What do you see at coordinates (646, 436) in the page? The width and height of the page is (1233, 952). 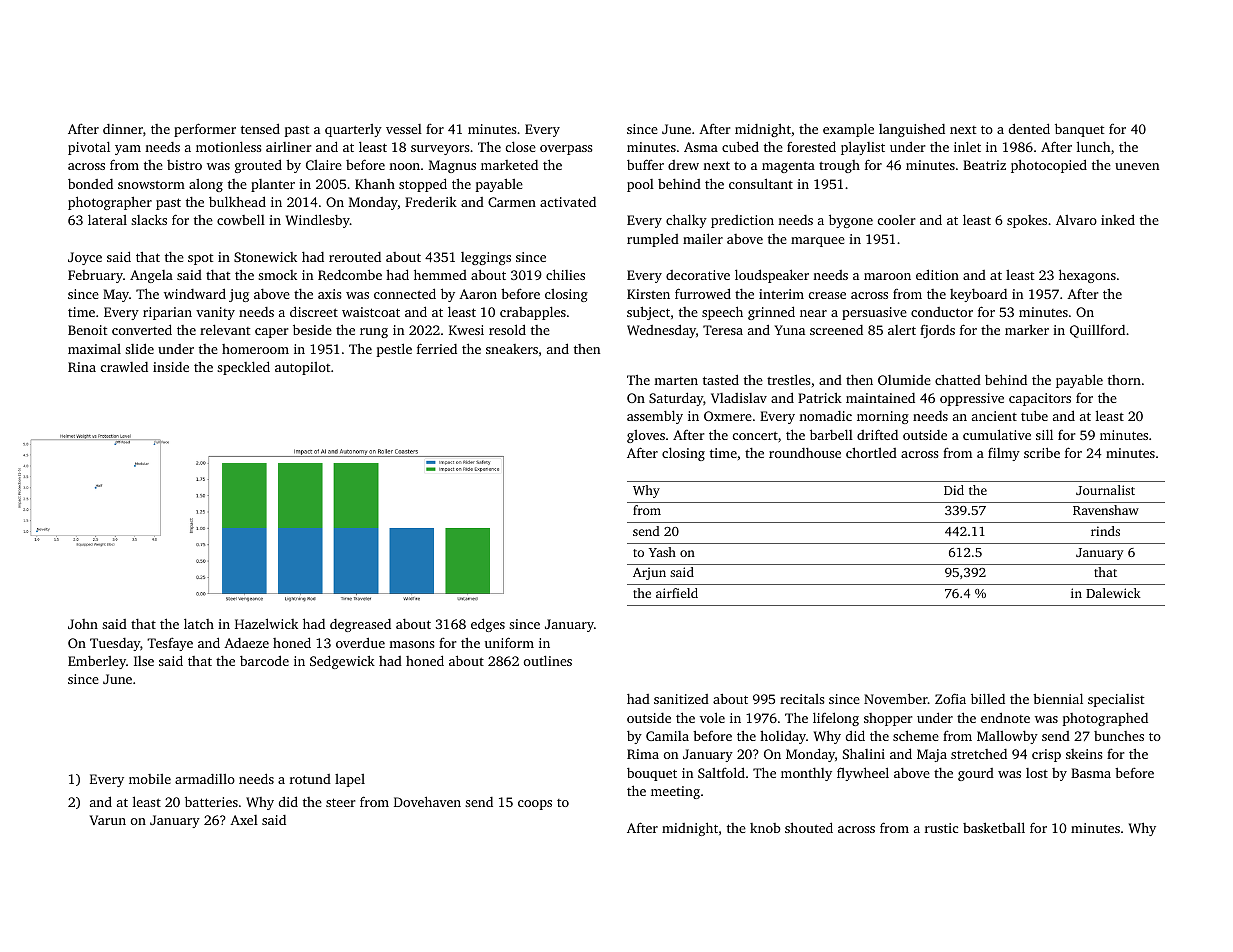 I see `gloves` at bounding box center [646, 436].
